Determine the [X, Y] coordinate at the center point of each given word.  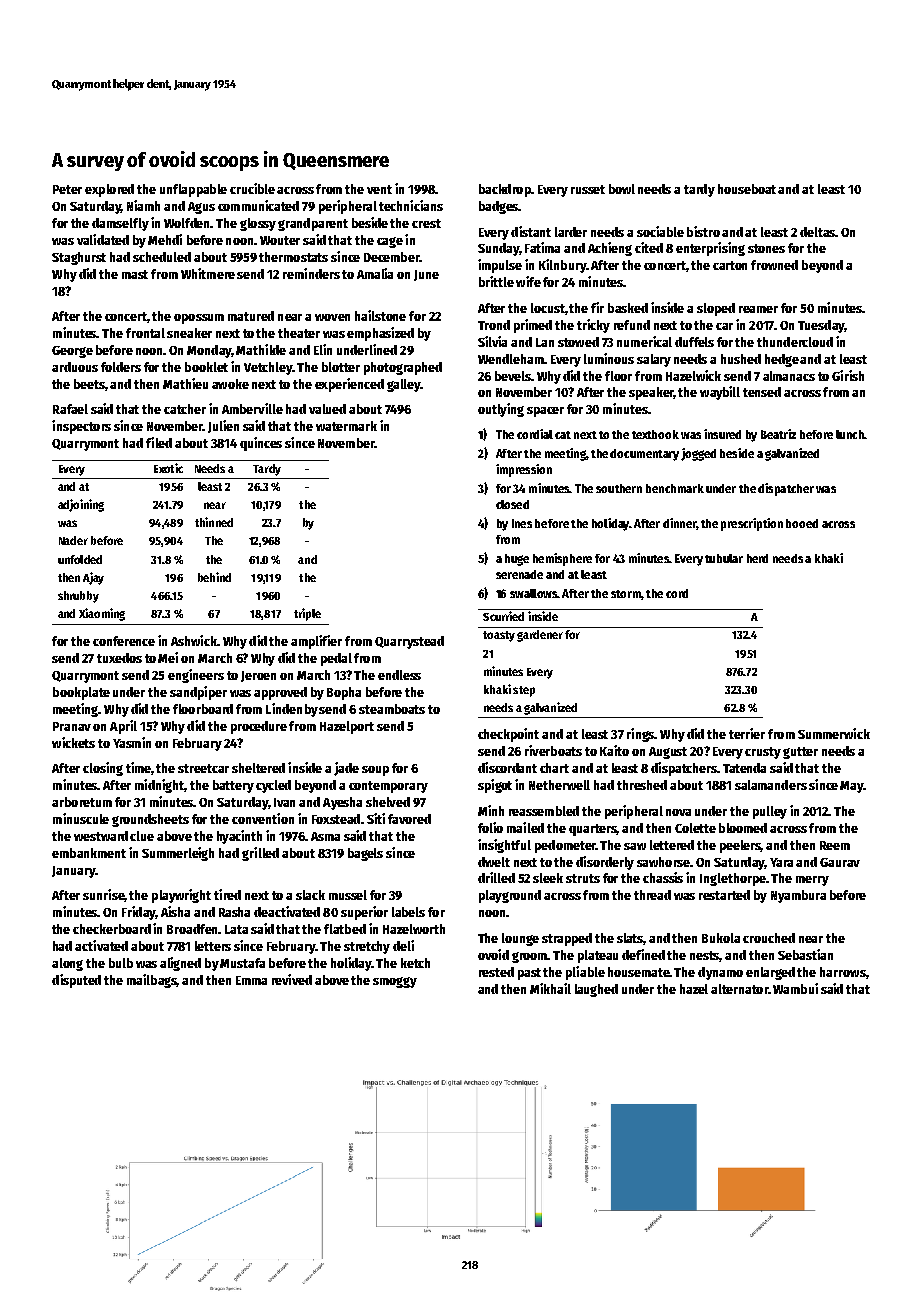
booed [802, 523]
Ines [522, 523]
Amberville [252, 408]
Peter [67, 189]
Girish [848, 375]
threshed [642, 785]
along [67, 964]
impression [524, 470]
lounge [520, 939]
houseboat [747, 189]
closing [103, 769]
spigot [495, 786]
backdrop [505, 190]
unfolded [80, 559]
